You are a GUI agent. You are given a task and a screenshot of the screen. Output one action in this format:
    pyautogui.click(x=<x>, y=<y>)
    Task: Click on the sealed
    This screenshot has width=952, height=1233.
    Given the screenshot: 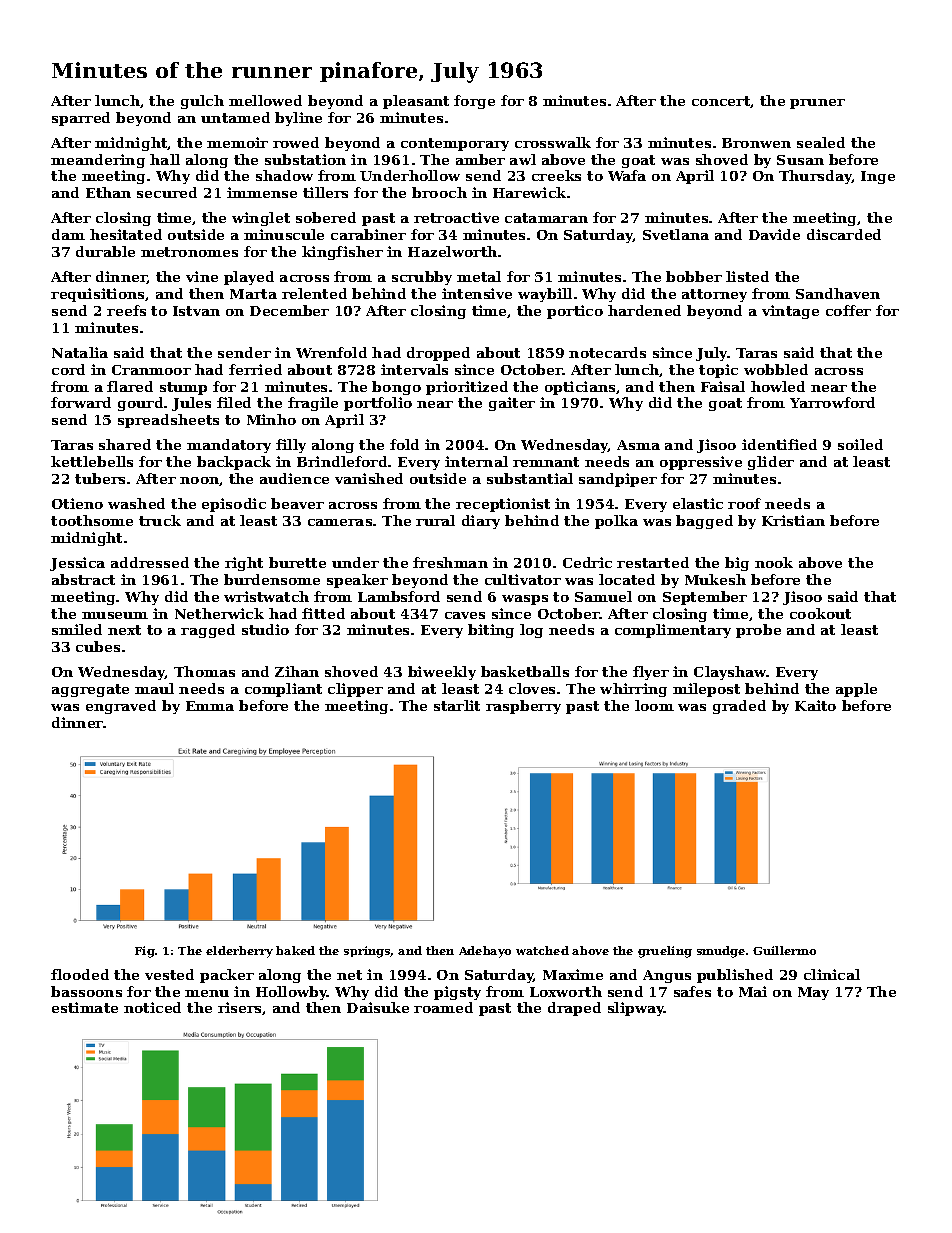 What is the action you would take?
    pyautogui.click(x=821, y=142)
